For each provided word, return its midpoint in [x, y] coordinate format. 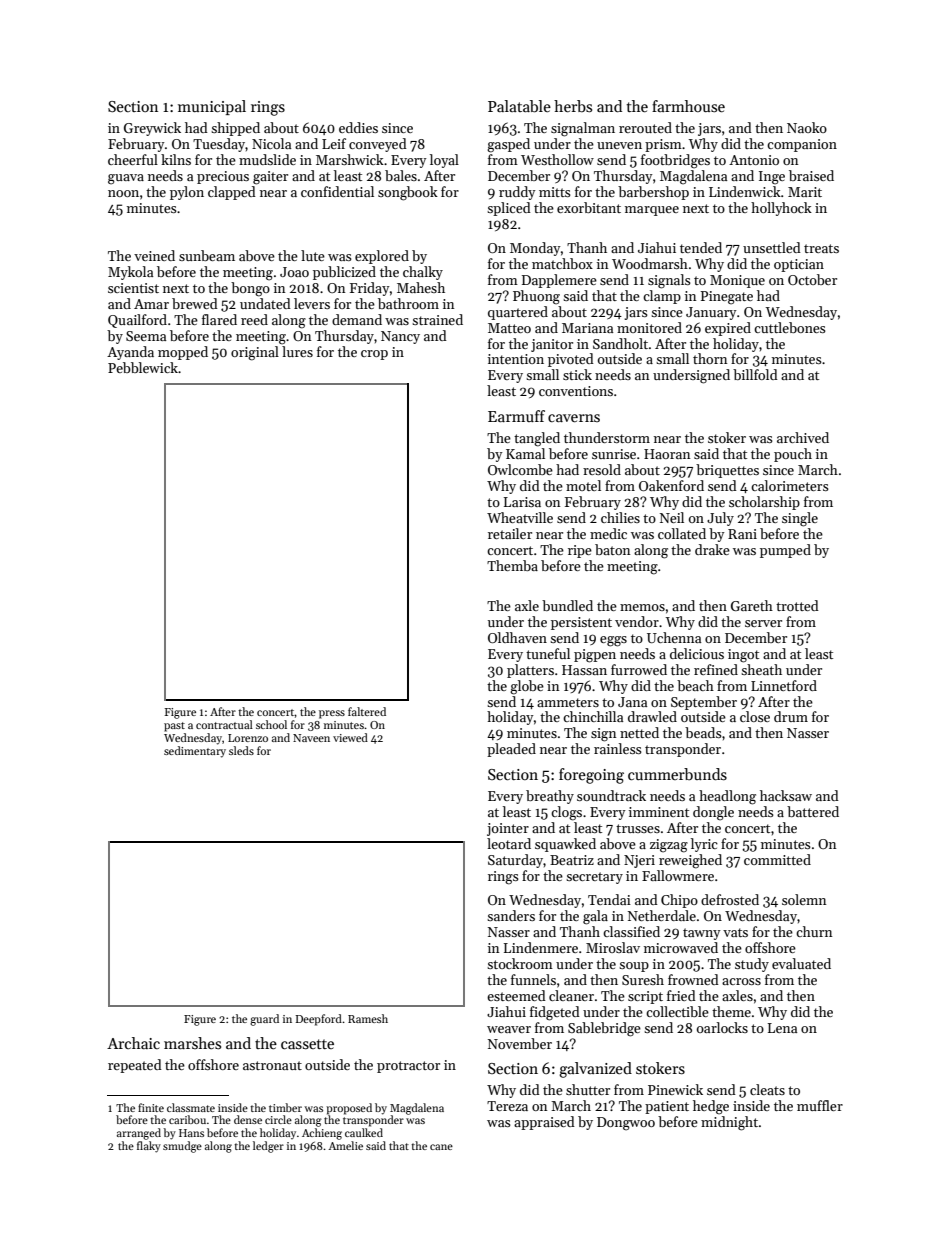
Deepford [318, 1020]
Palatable [519, 106]
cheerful [133, 159]
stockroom [520, 963]
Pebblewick [143, 367]
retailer [510, 533]
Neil [672, 517]
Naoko [807, 127]
